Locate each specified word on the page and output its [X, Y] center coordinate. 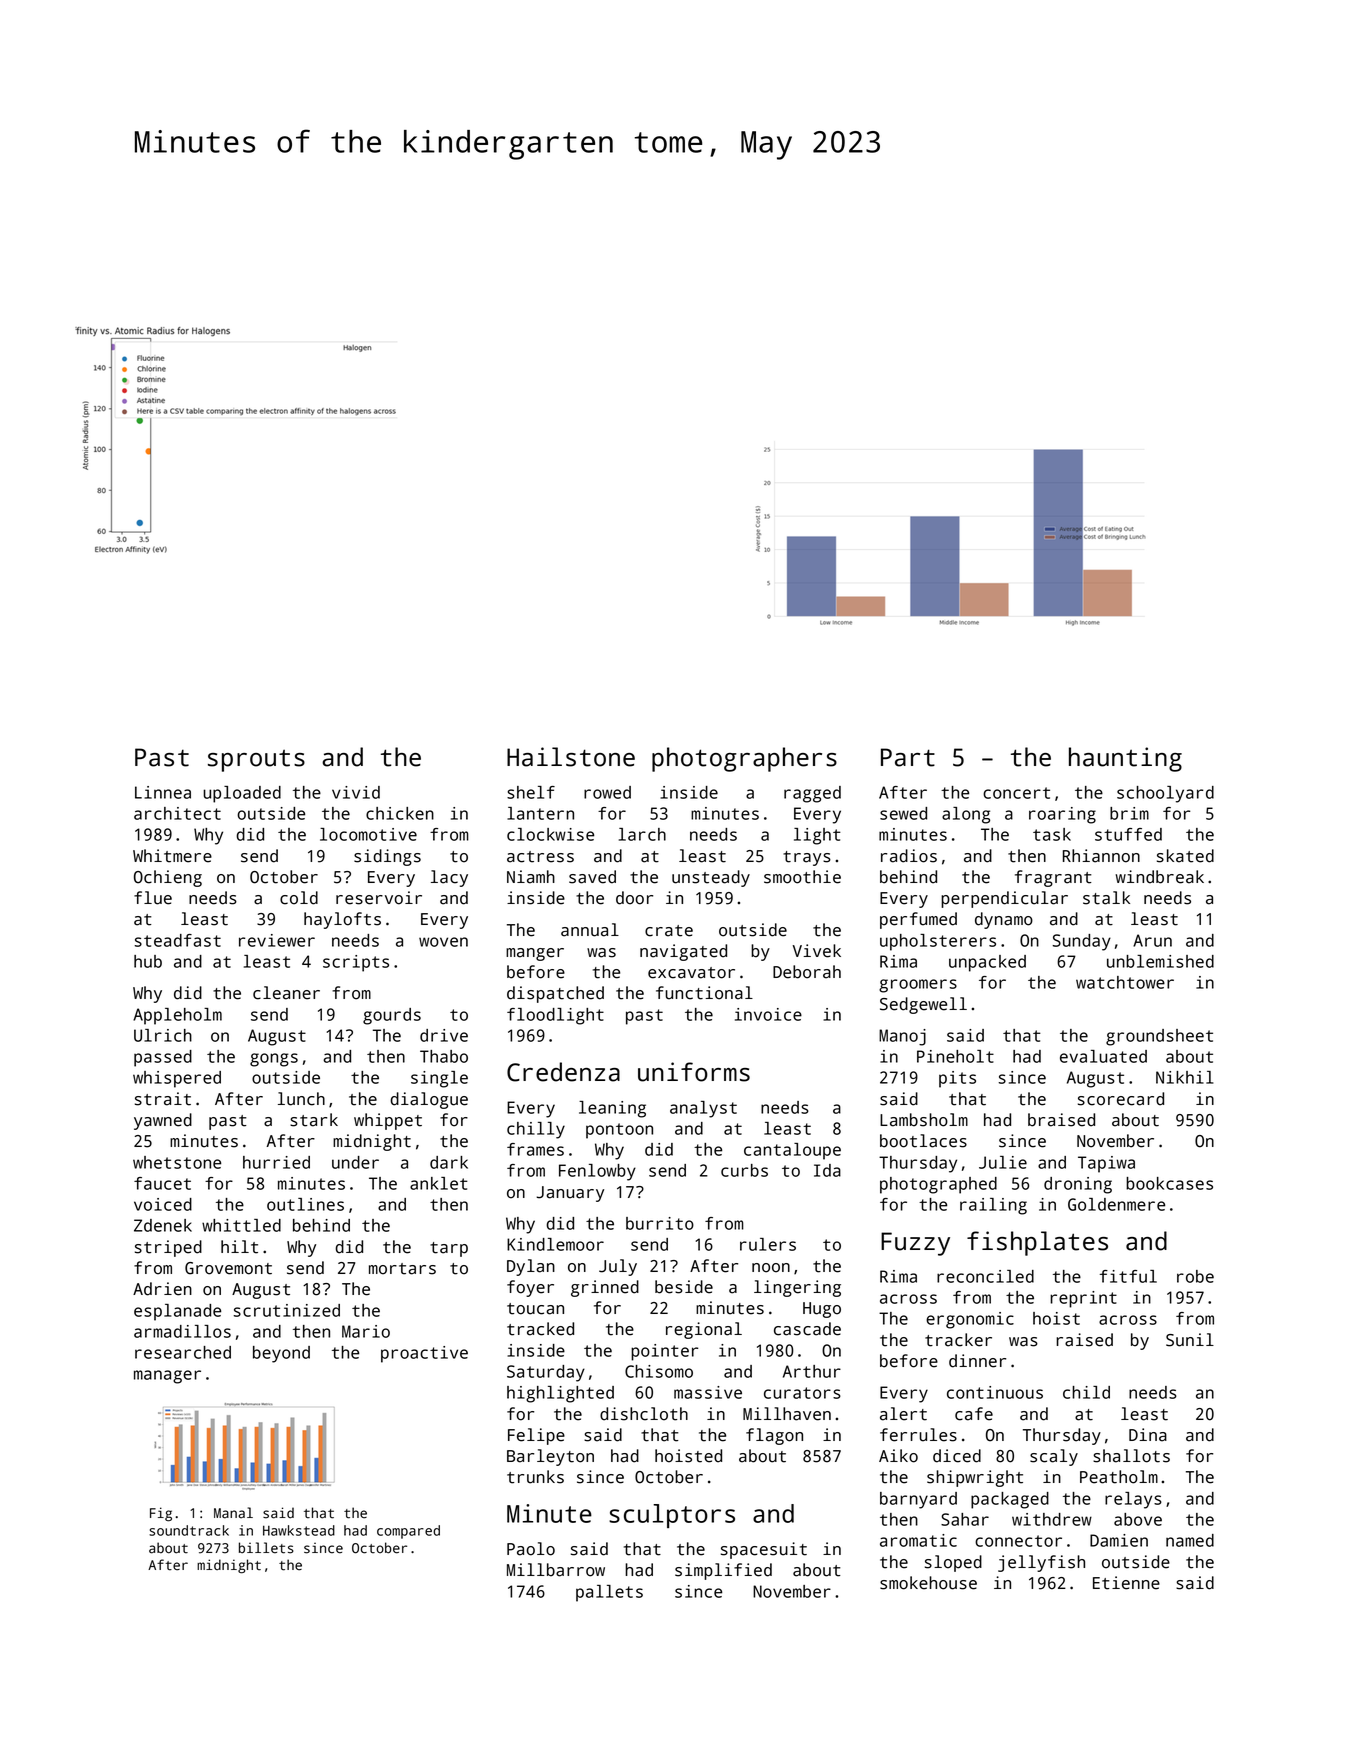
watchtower [1125, 982]
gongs [274, 1060]
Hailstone [571, 757]
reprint [1083, 1299]
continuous [995, 1392]
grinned [605, 1288]
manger [535, 954]
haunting [1125, 759]
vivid [356, 792]
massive [708, 1392]
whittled [241, 1225]
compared [408, 1532]
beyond [281, 1354]
